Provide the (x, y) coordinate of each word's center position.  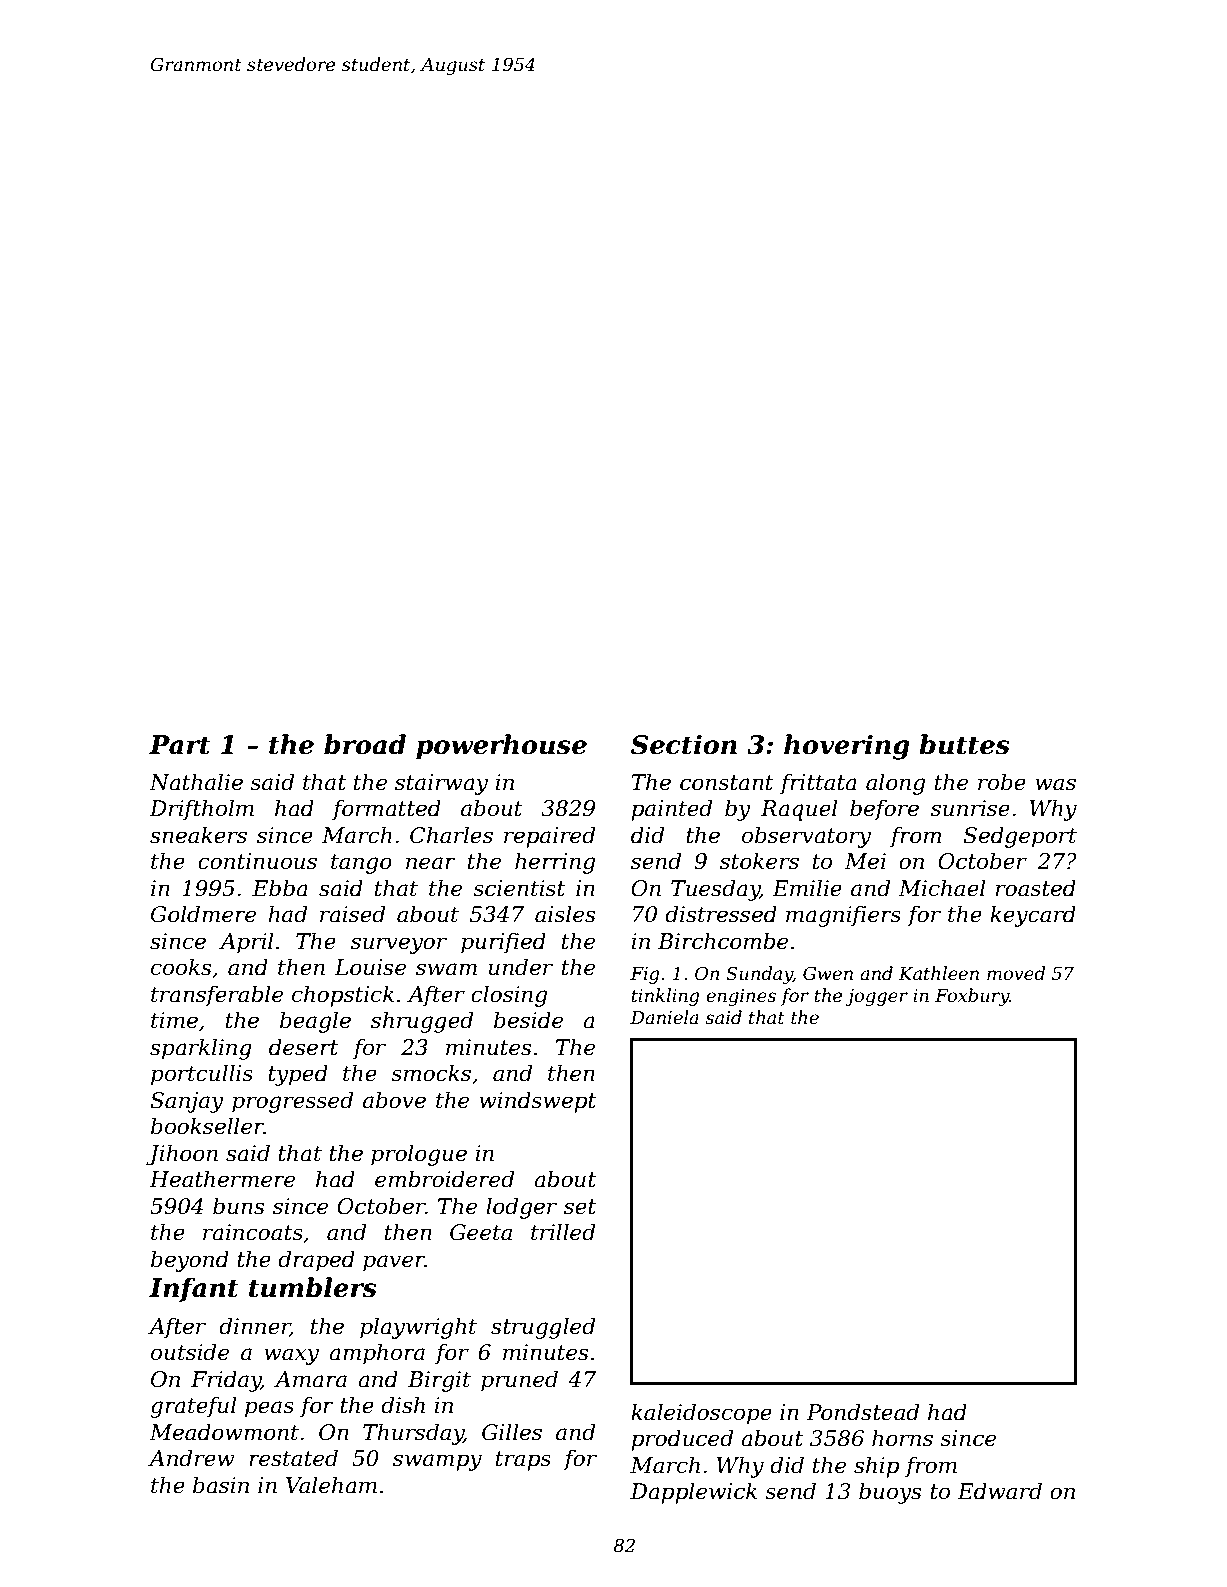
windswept (537, 1102)
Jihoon (182, 1155)
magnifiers (843, 916)
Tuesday (715, 890)
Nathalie (196, 782)
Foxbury (972, 997)
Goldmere (203, 914)
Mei (865, 861)
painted (671, 810)
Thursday (413, 1434)
